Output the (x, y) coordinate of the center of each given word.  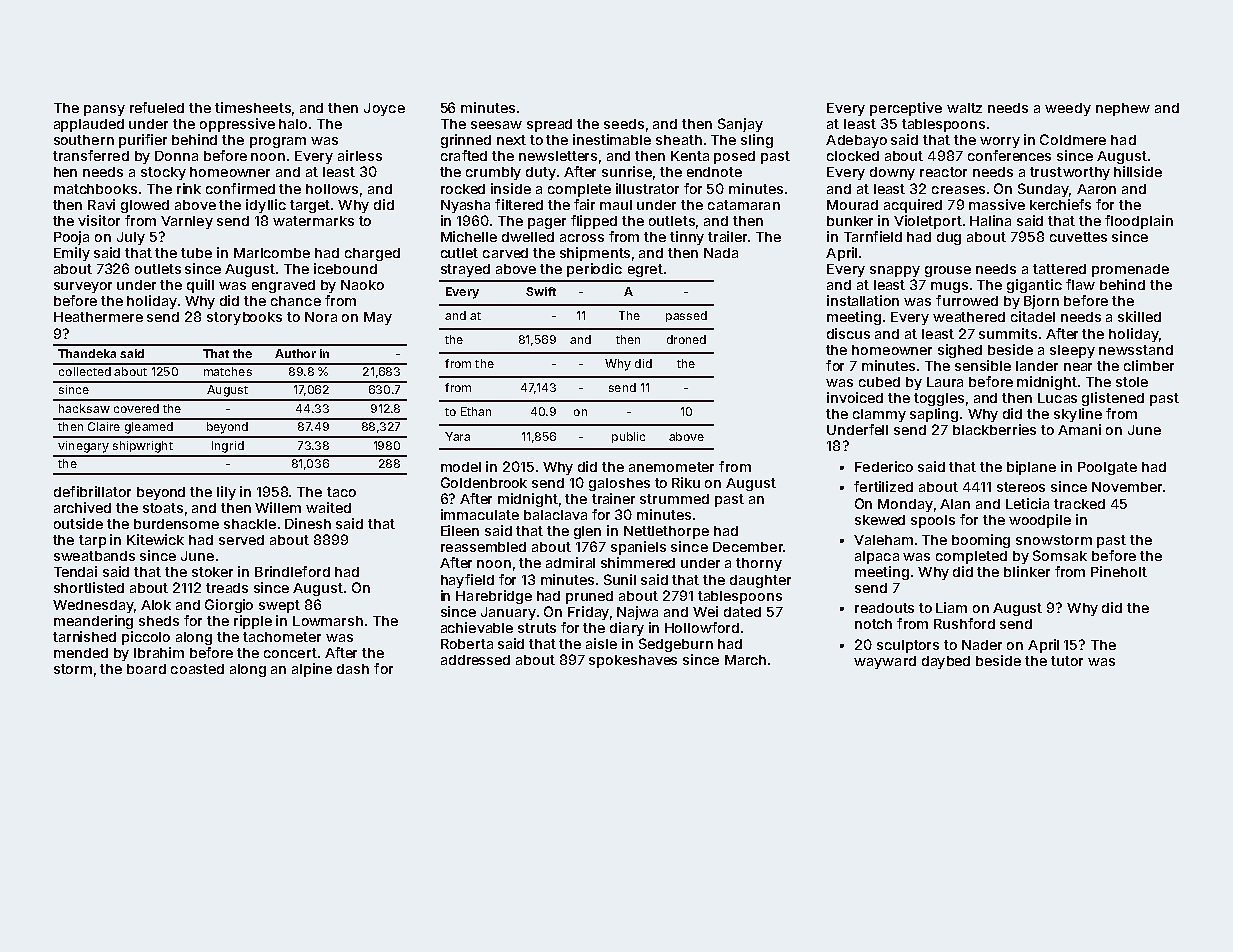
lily (226, 493)
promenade (1130, 270)
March (745, 660)
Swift (541, 291)
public (628, 437)
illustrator (647, 188)
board (146, 669)
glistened (1113, 399)
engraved (283, 286)
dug (949, 238)
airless (360, 155)
